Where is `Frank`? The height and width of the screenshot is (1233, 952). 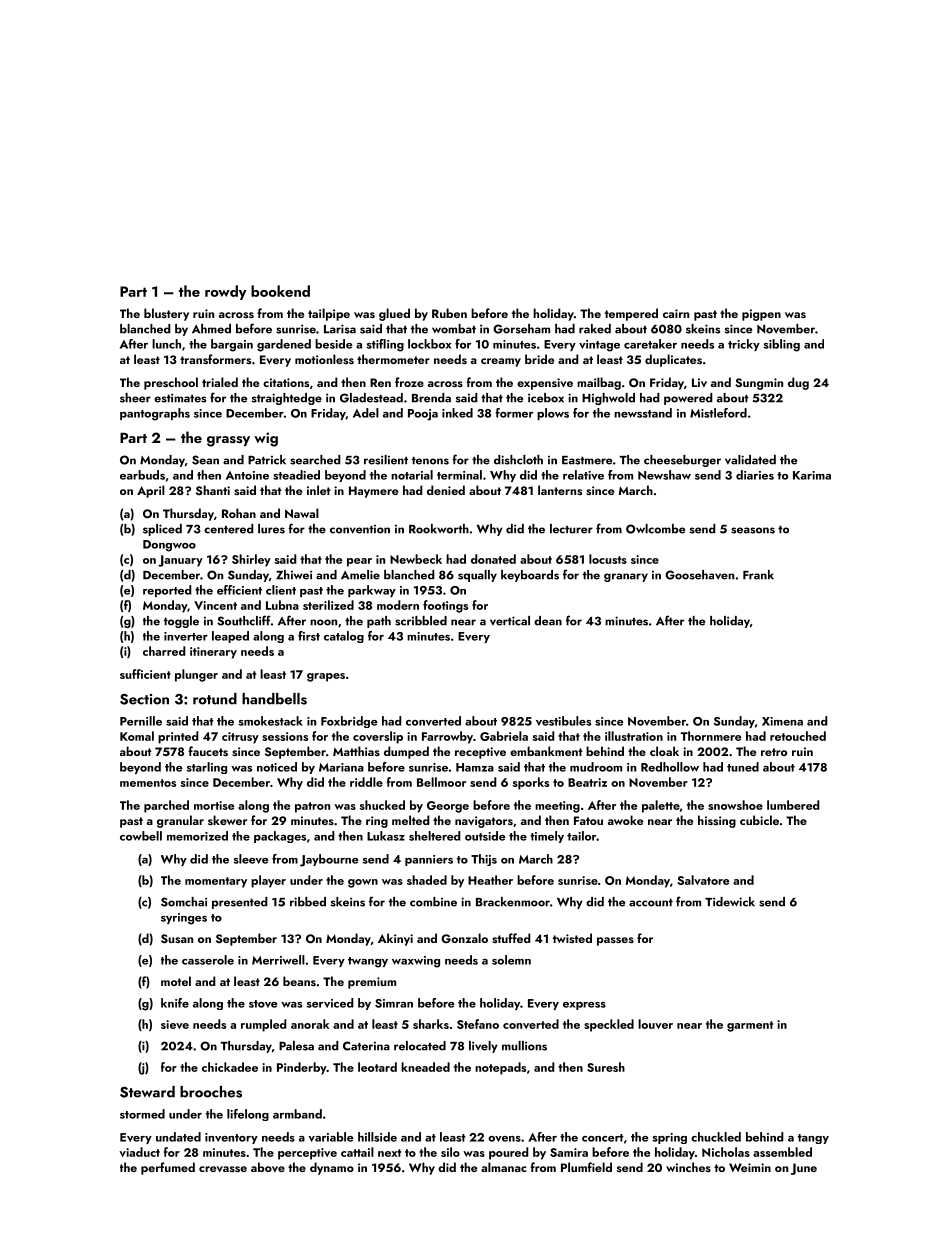 Frank is located at coordinates (758, 575).
